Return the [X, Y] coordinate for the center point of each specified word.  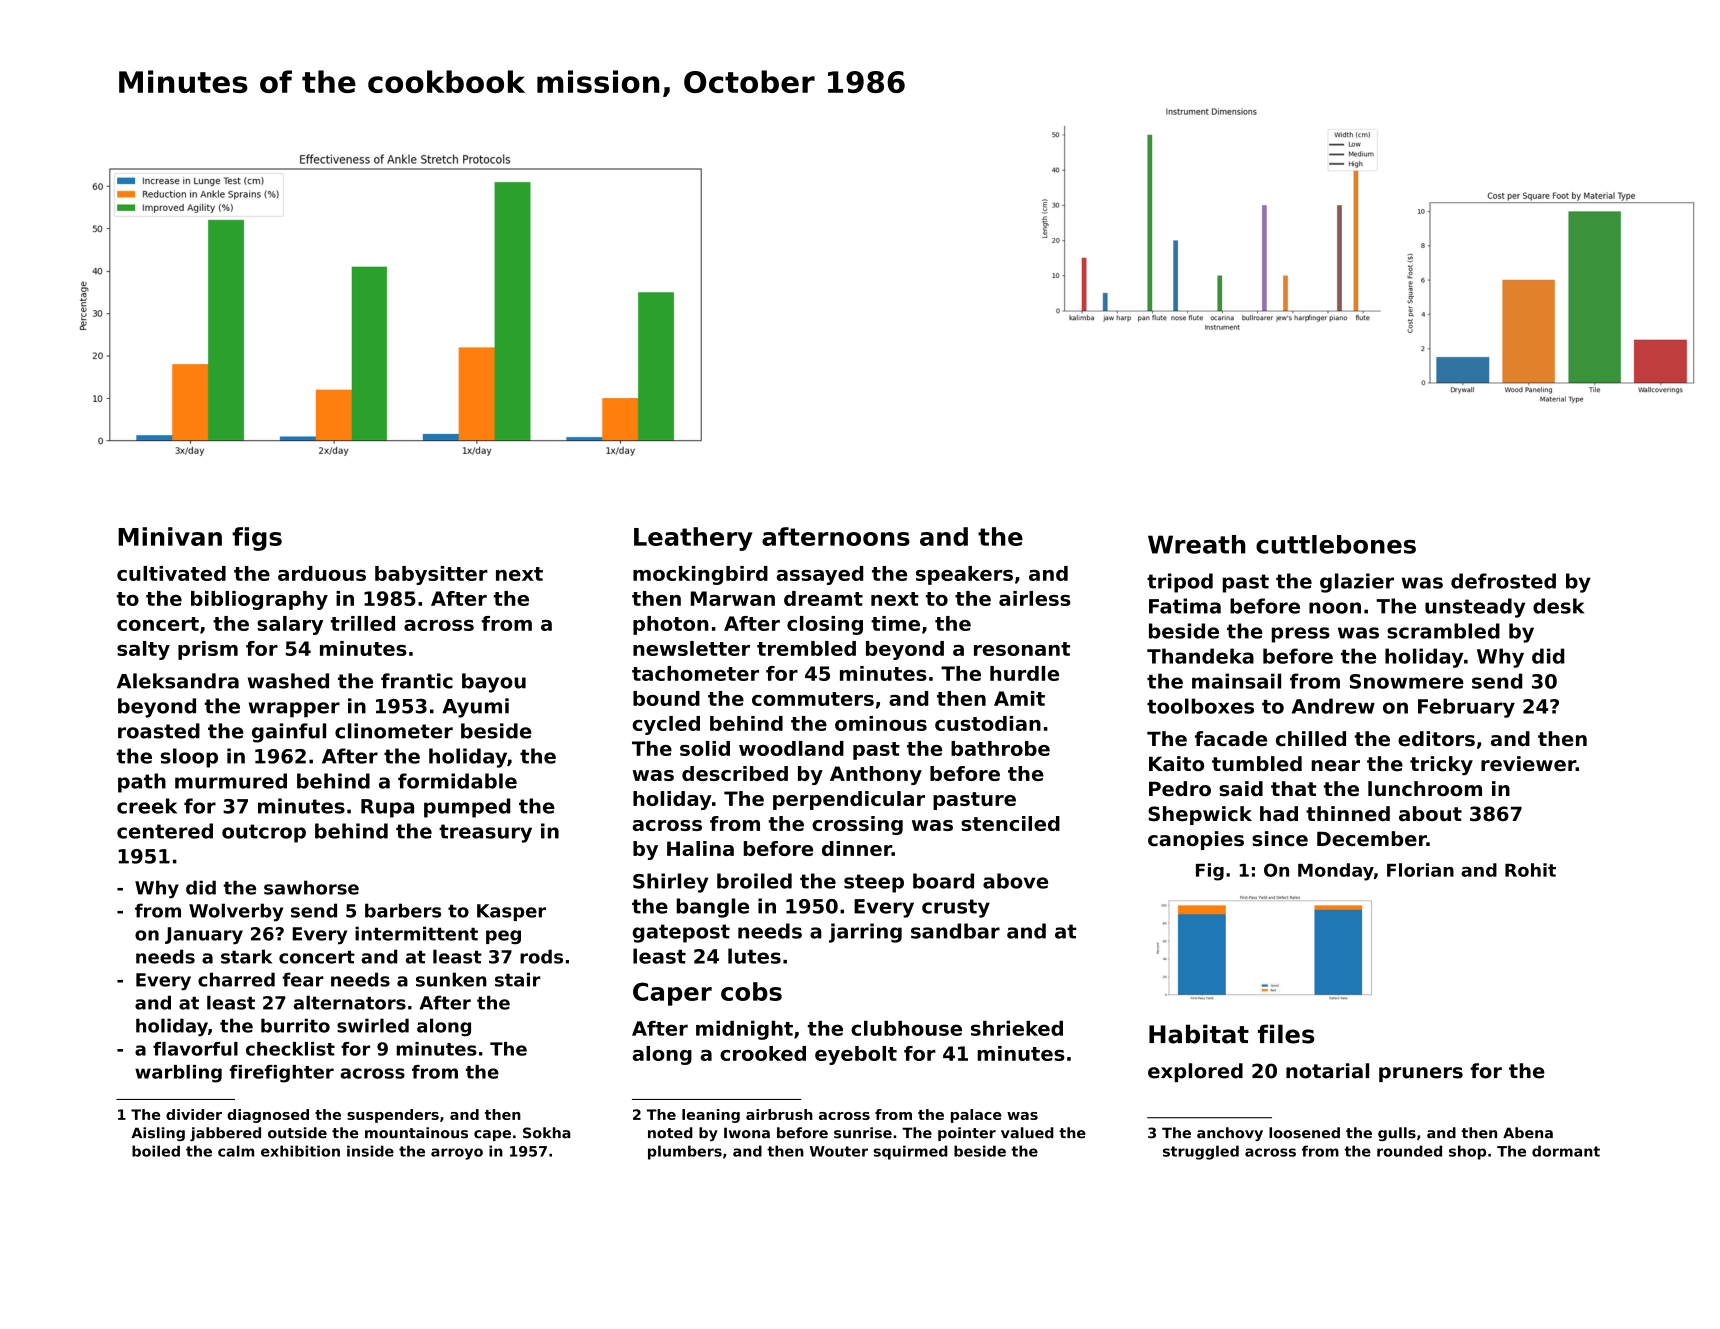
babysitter [431, 575]
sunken [451, 979]
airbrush [779, 1114]
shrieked [1017, 1028]
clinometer [394, 731]
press [1301, 635]
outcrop [264, 833]
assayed [819, 575]
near [1336, 766]
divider [194, 1114]
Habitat [1199, 1034]
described [735, 773]
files [1286, 1034]
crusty [956, 908]
